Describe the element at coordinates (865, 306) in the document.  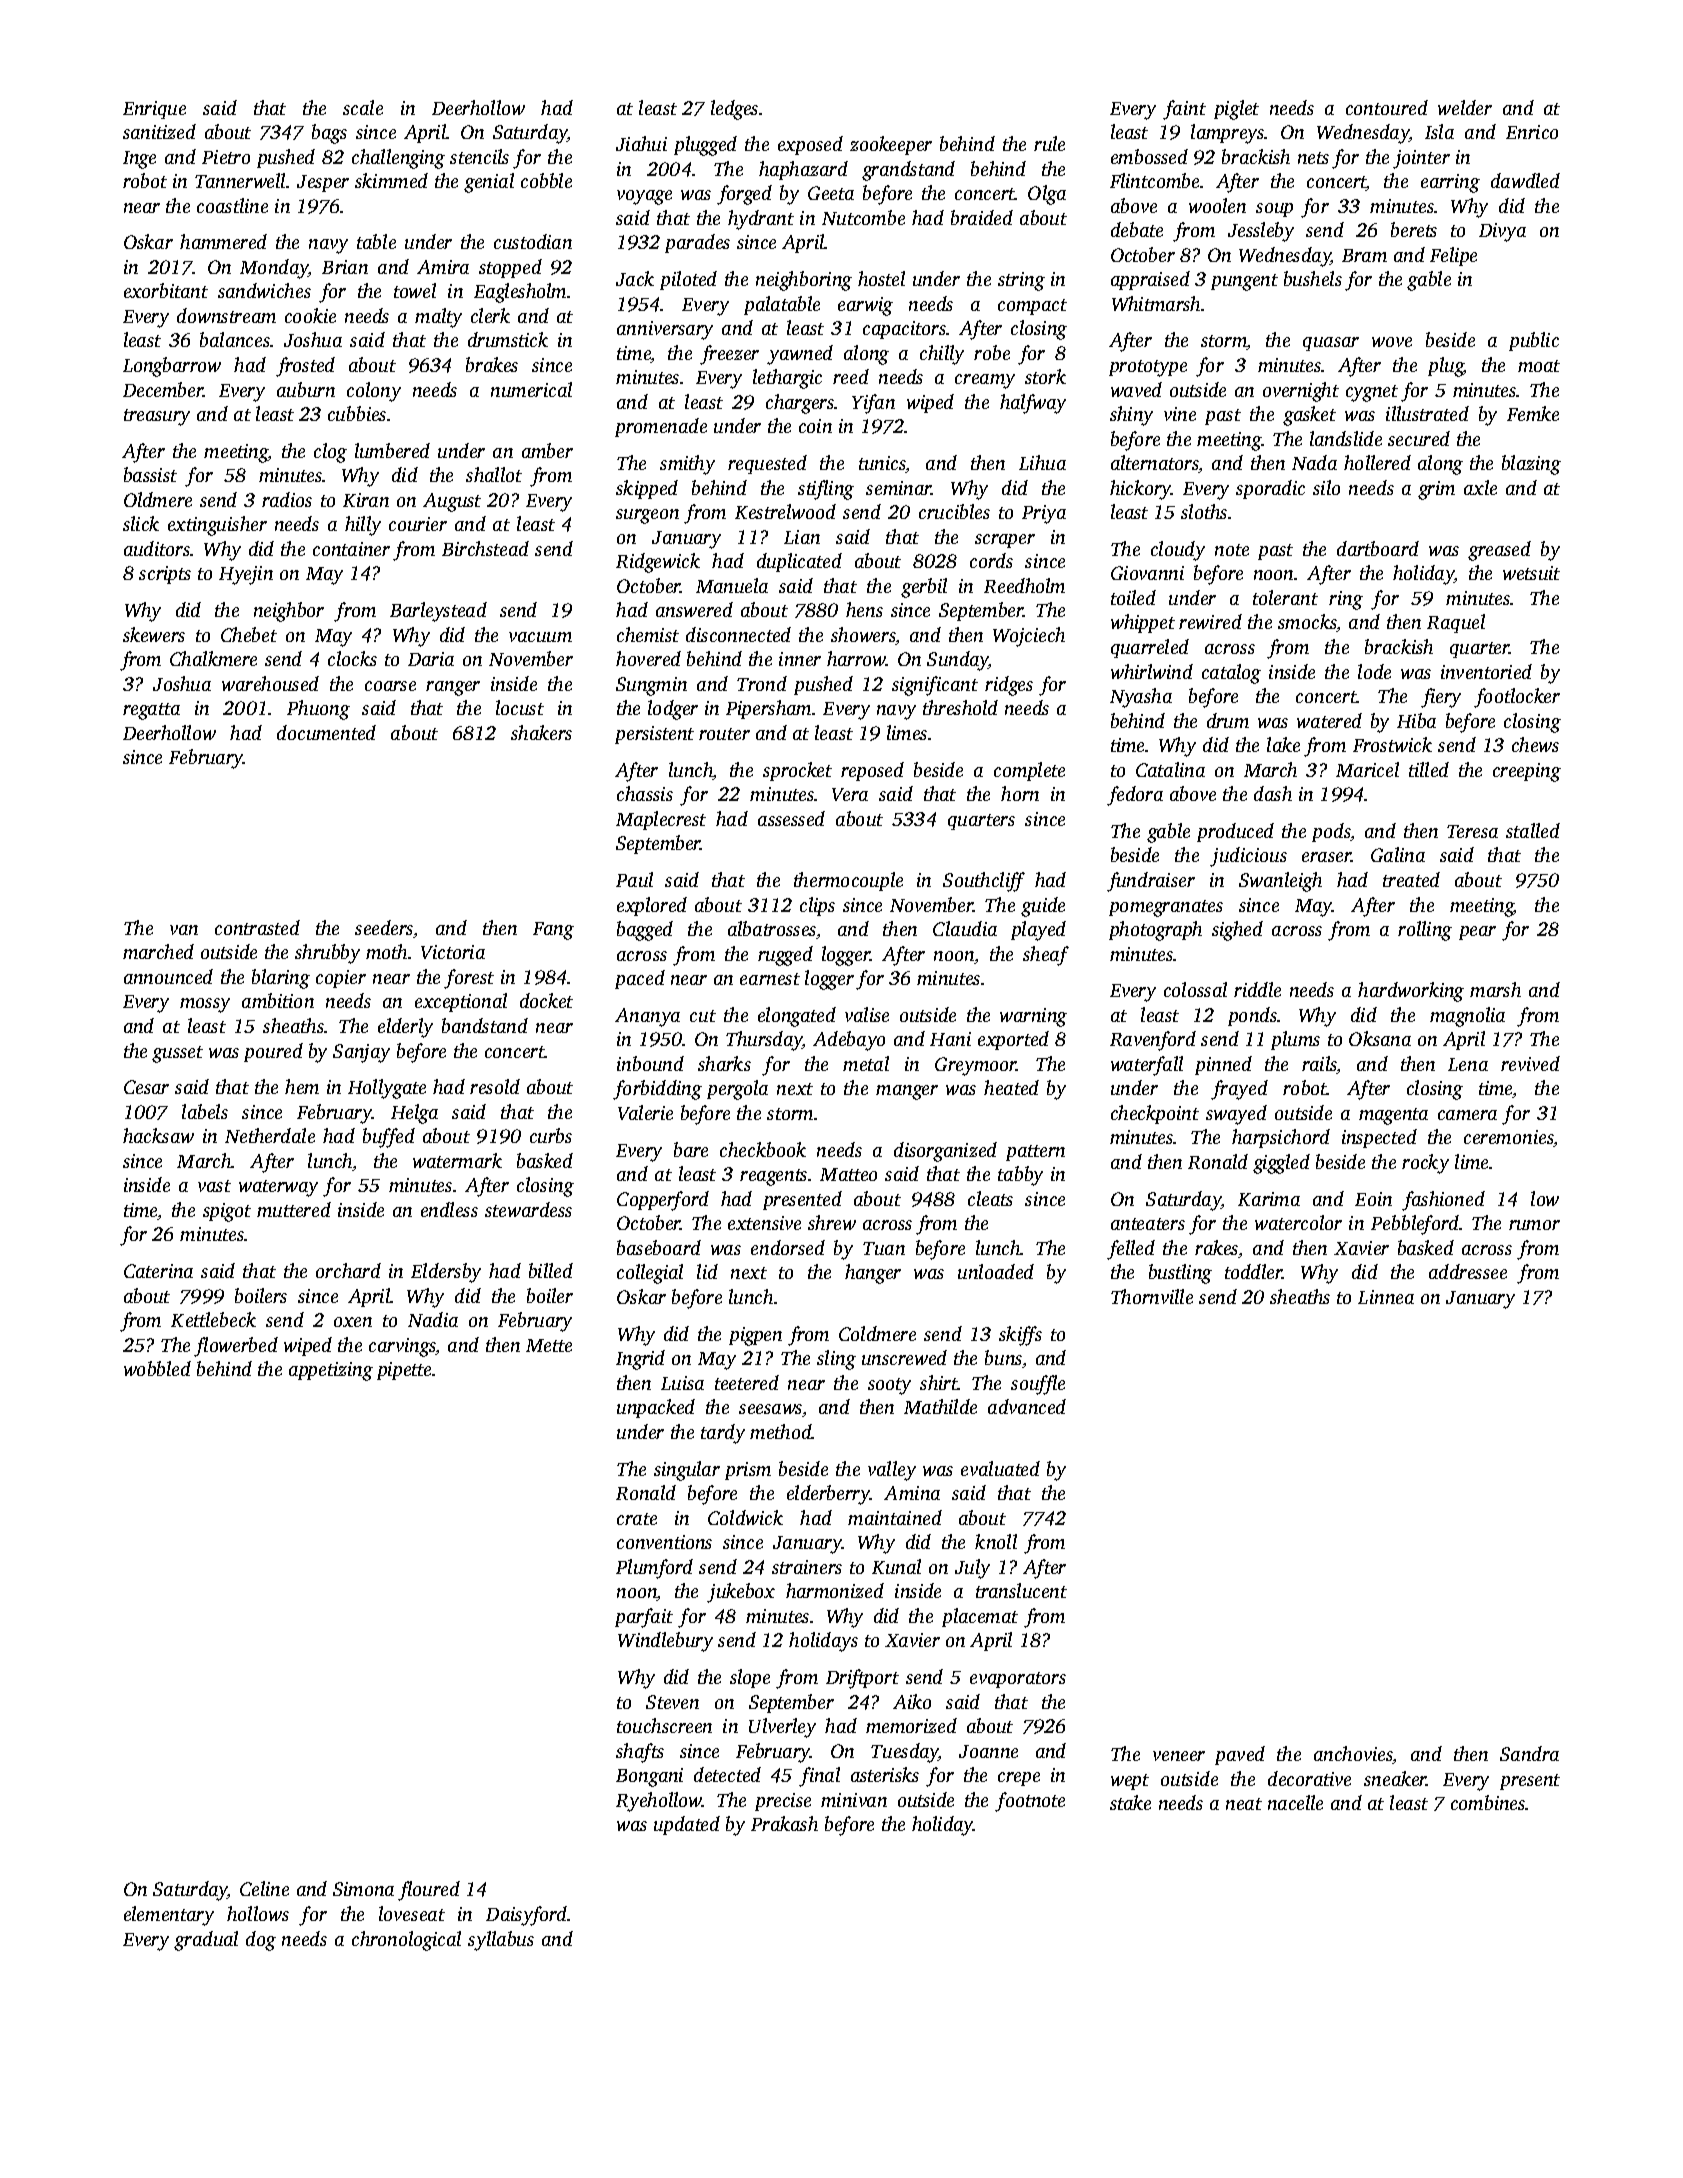
I see `earwig` at that location.
